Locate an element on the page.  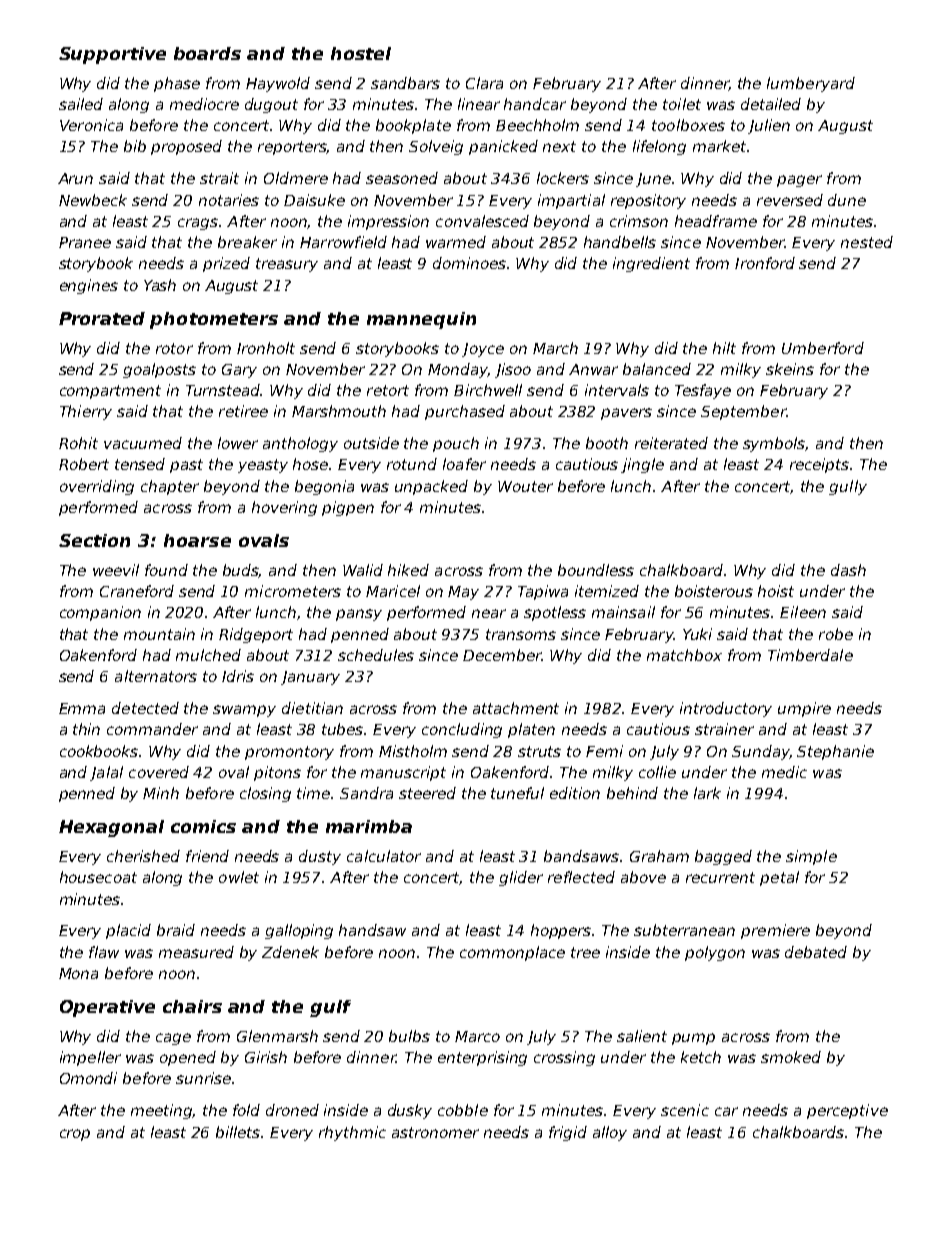
billets is located at coordinates (238, 1132).
